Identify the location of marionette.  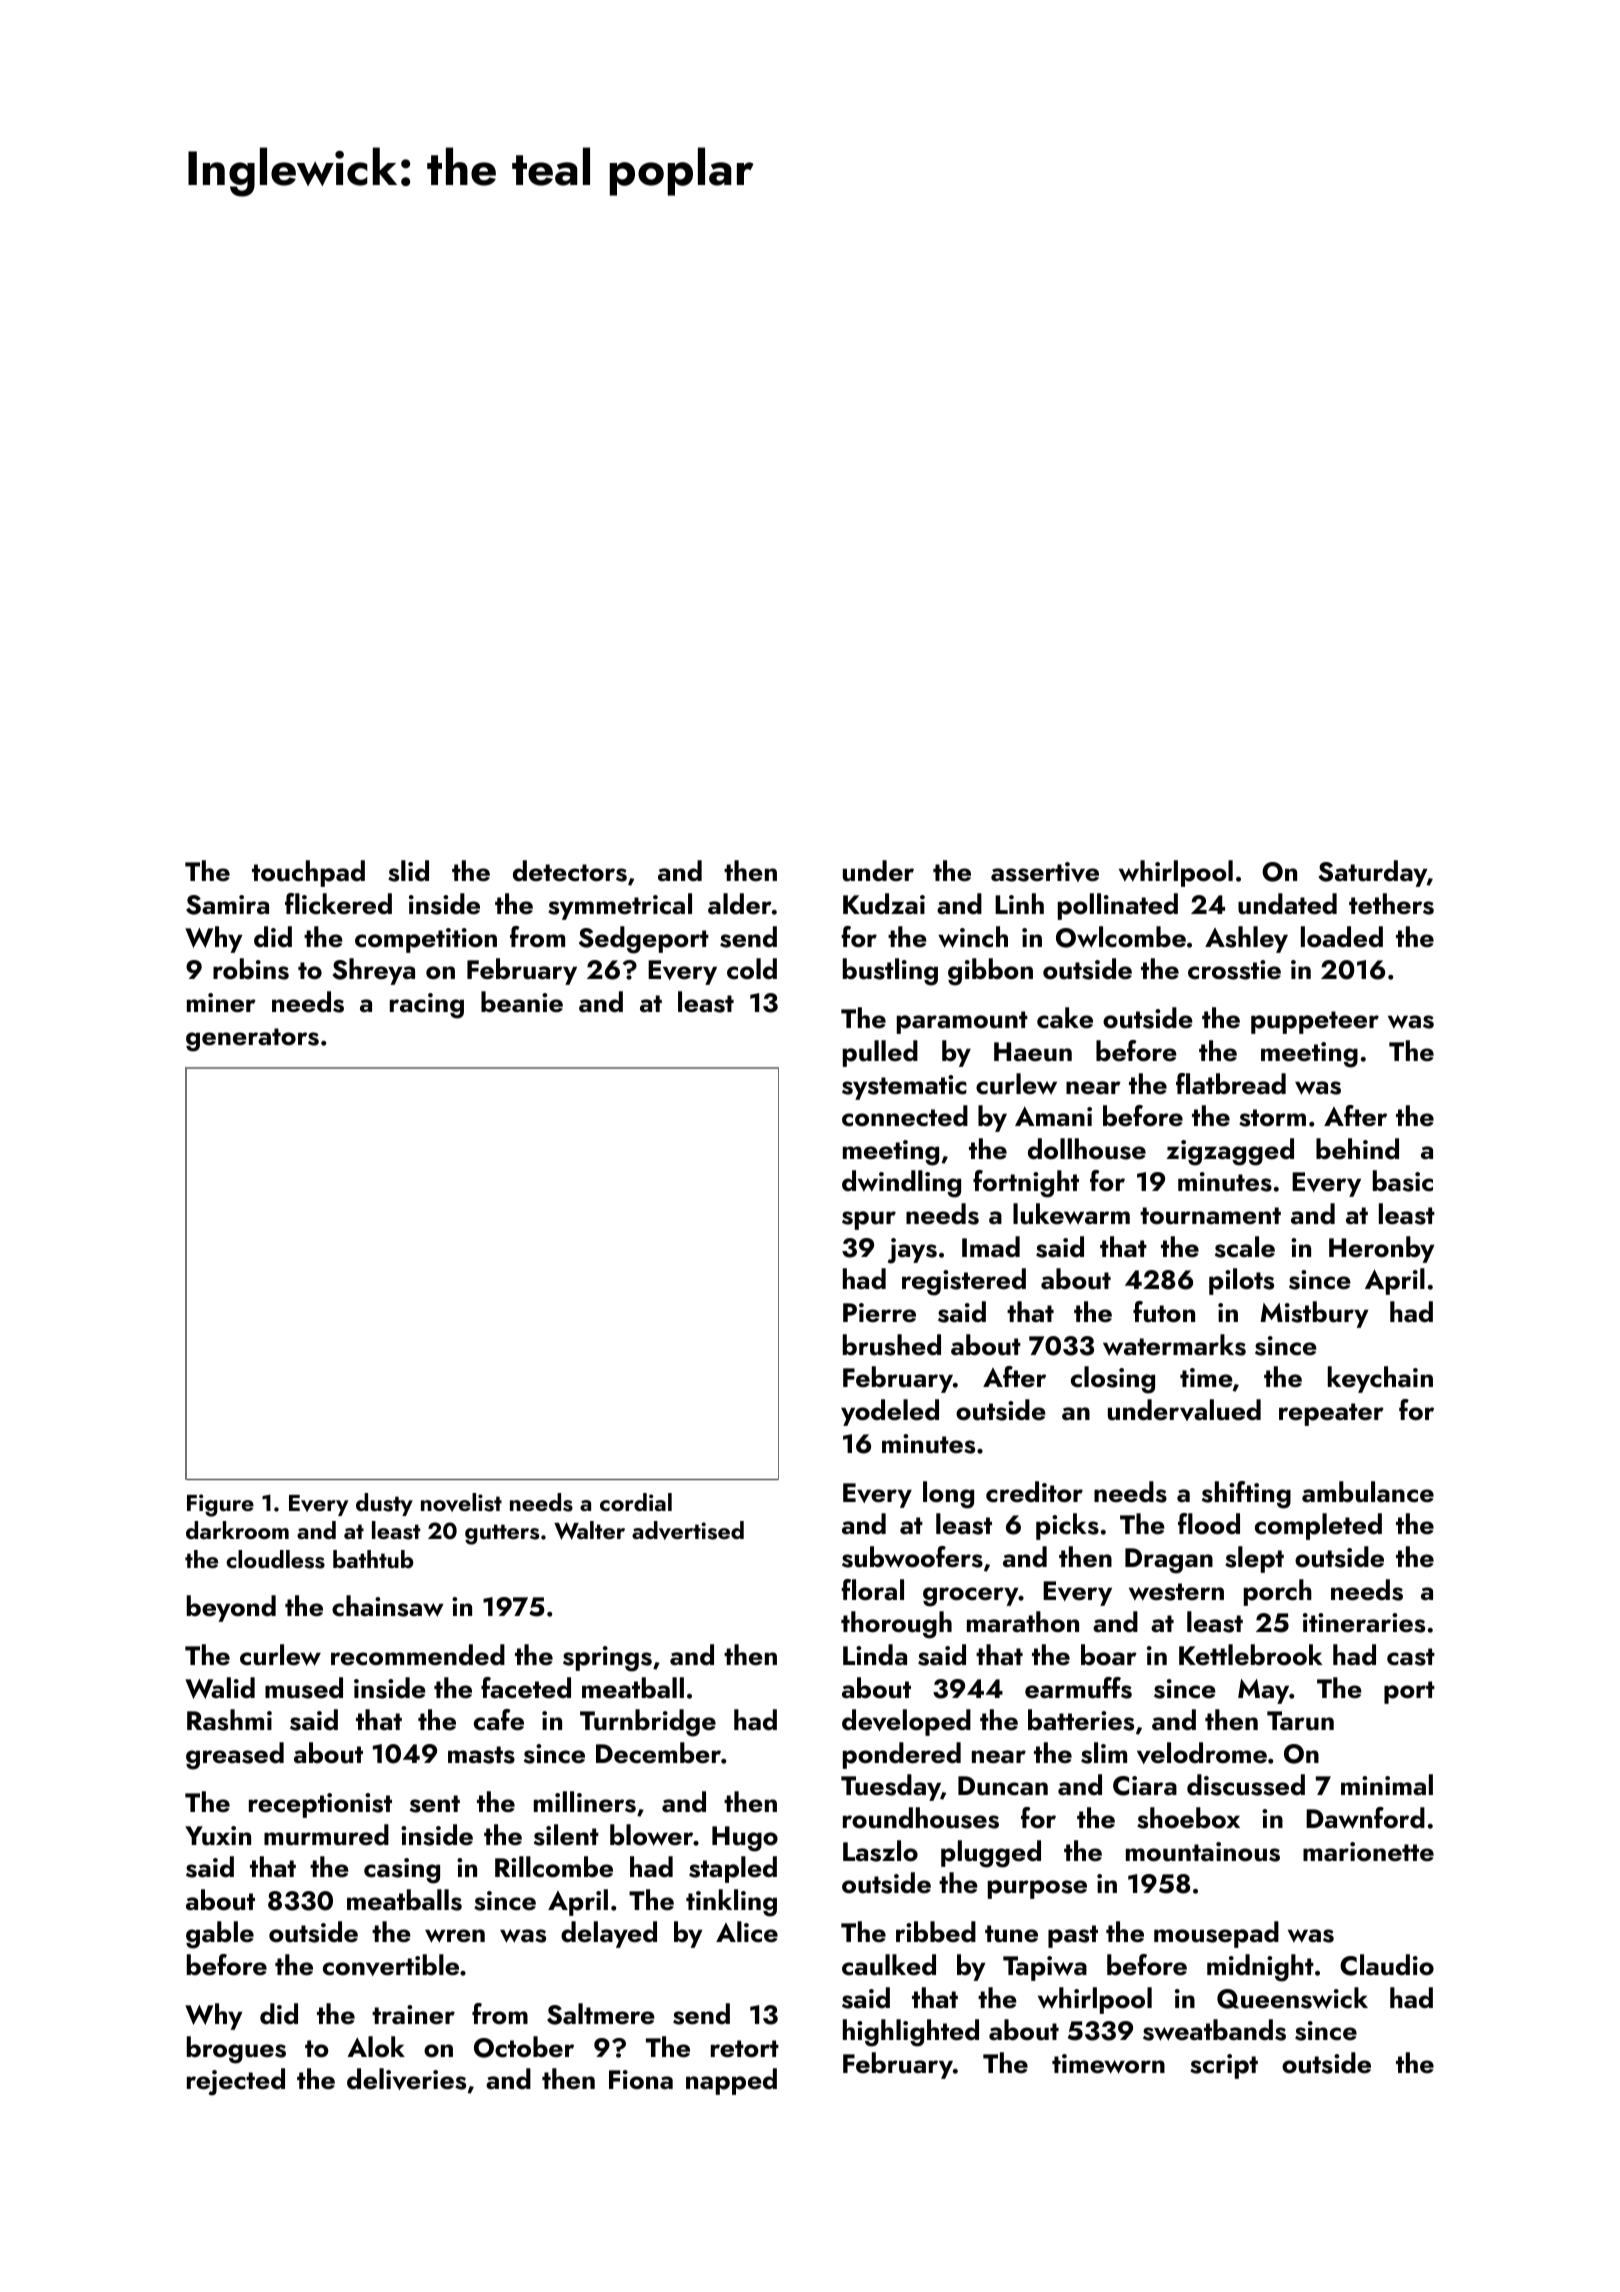
(1368, 1852).
